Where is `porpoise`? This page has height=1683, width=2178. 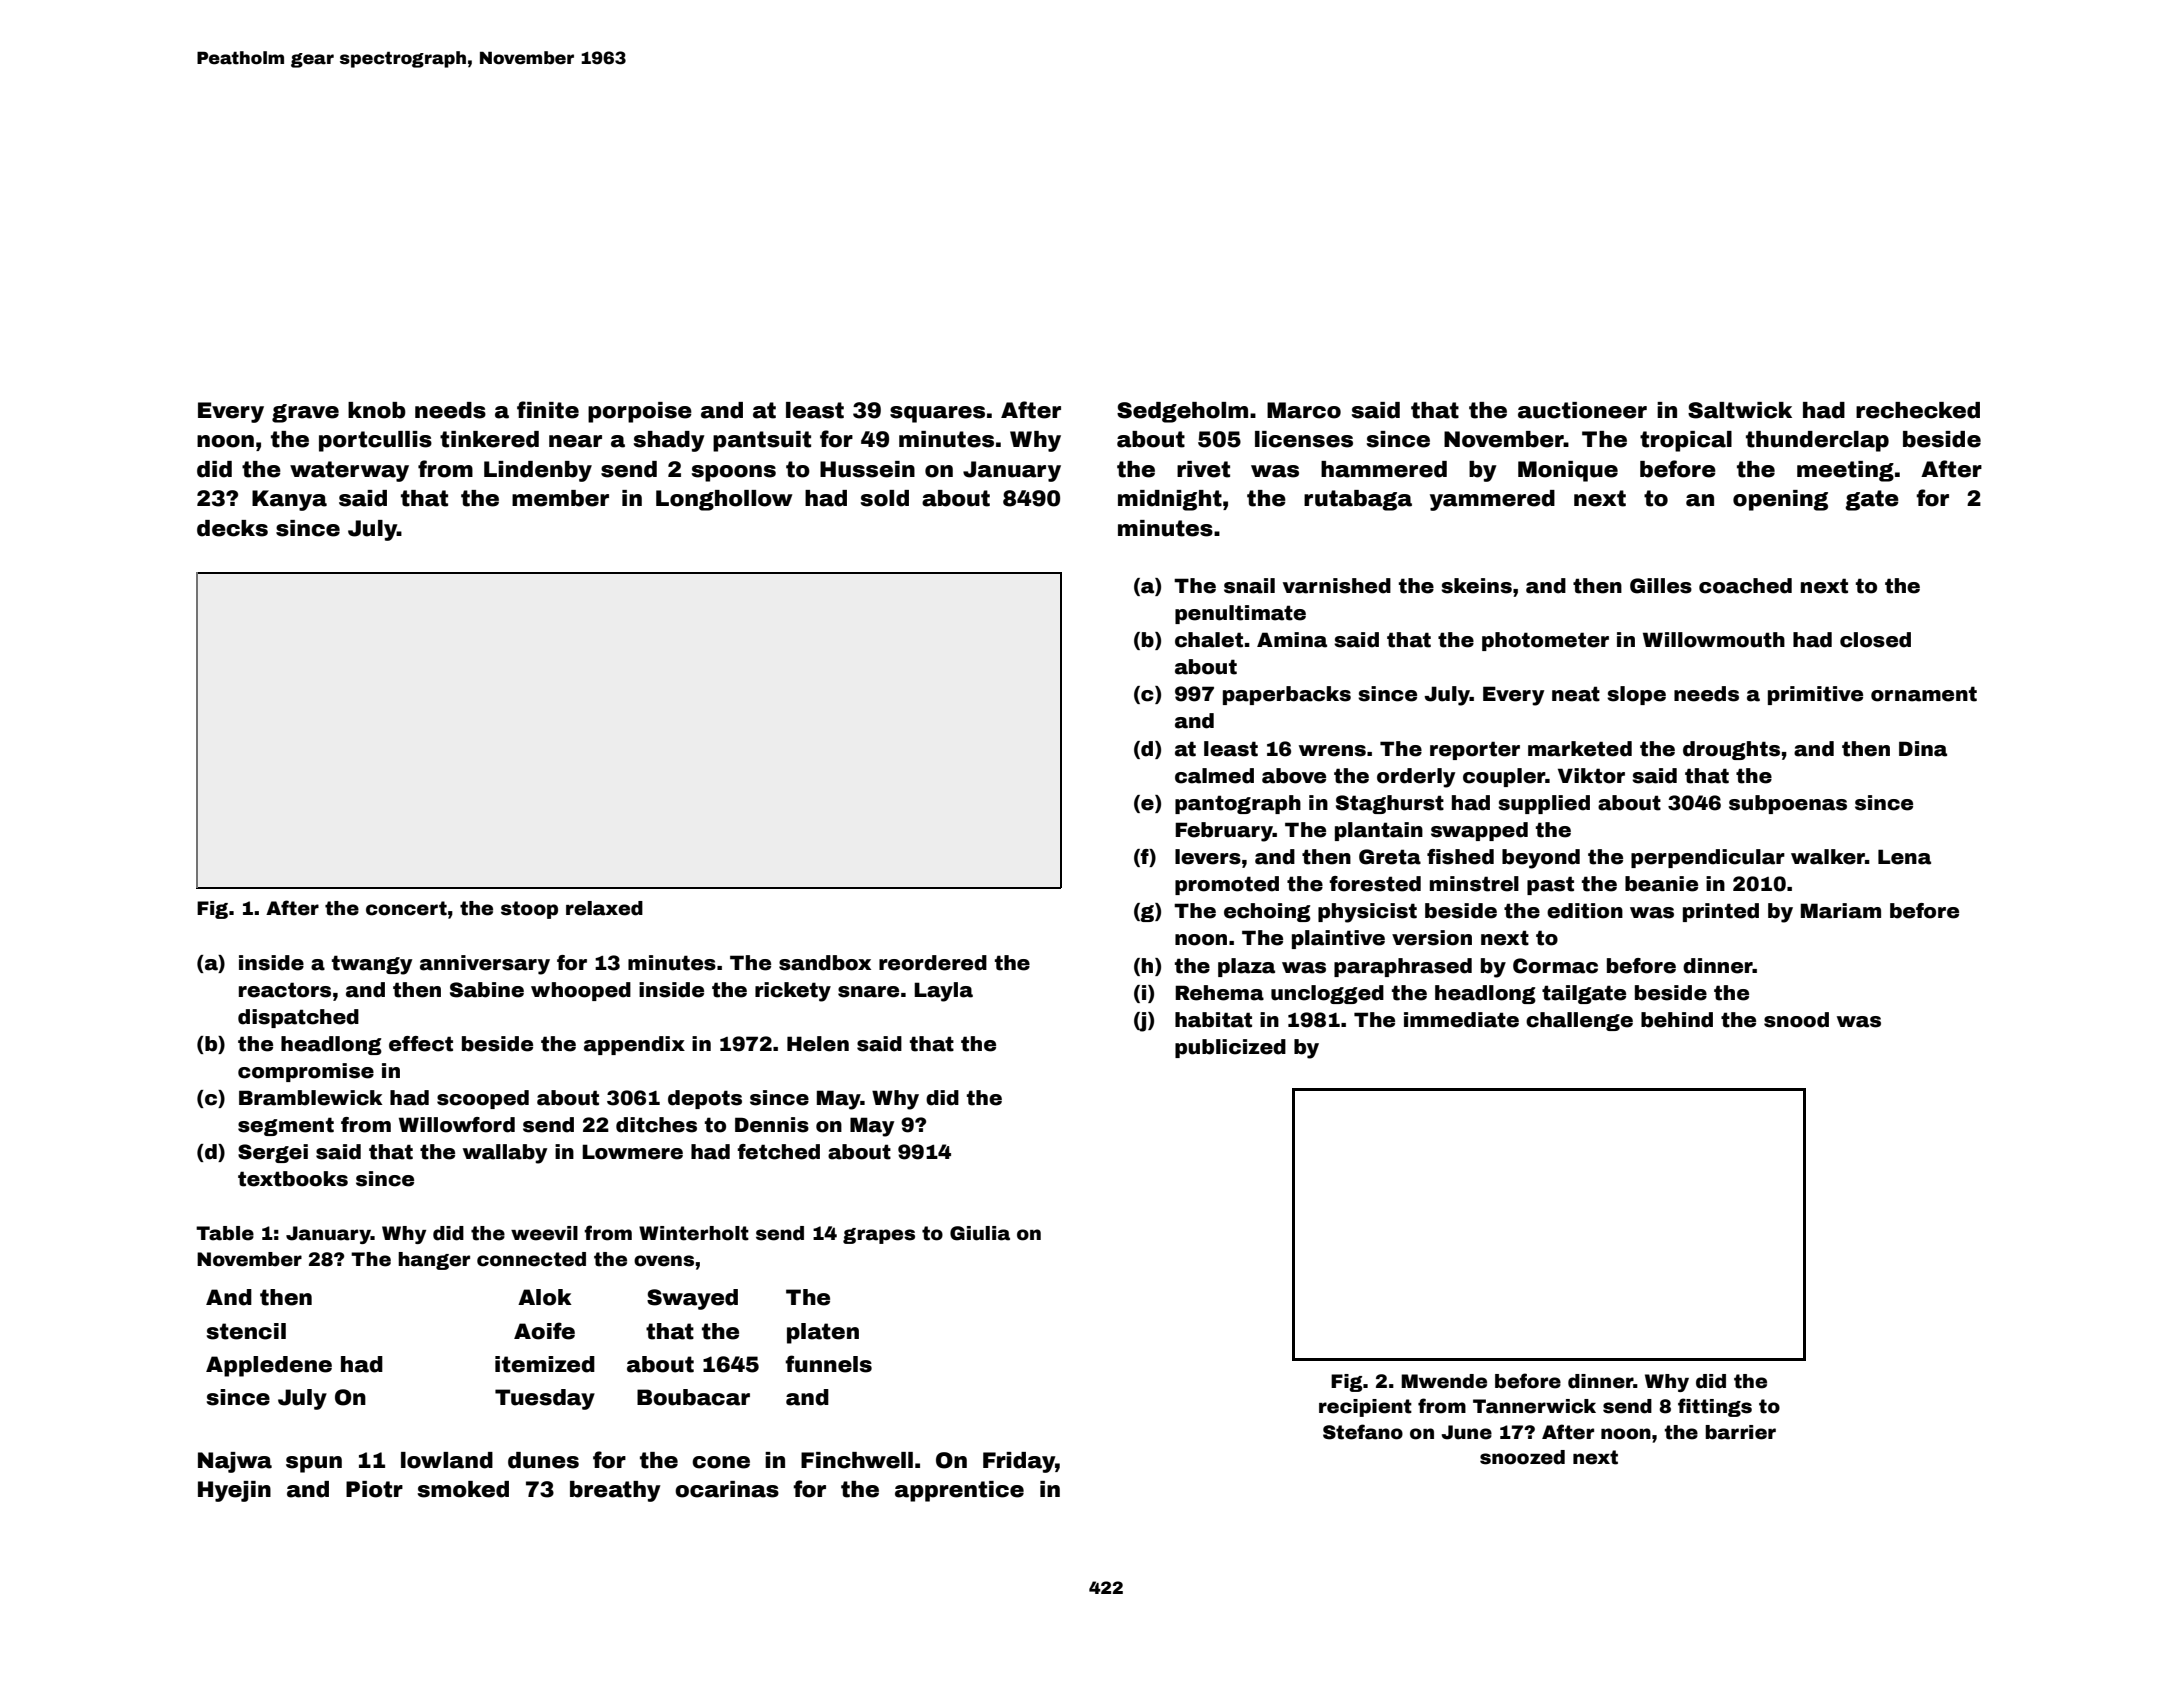 porpoise is located at coordinates (640, 412).
